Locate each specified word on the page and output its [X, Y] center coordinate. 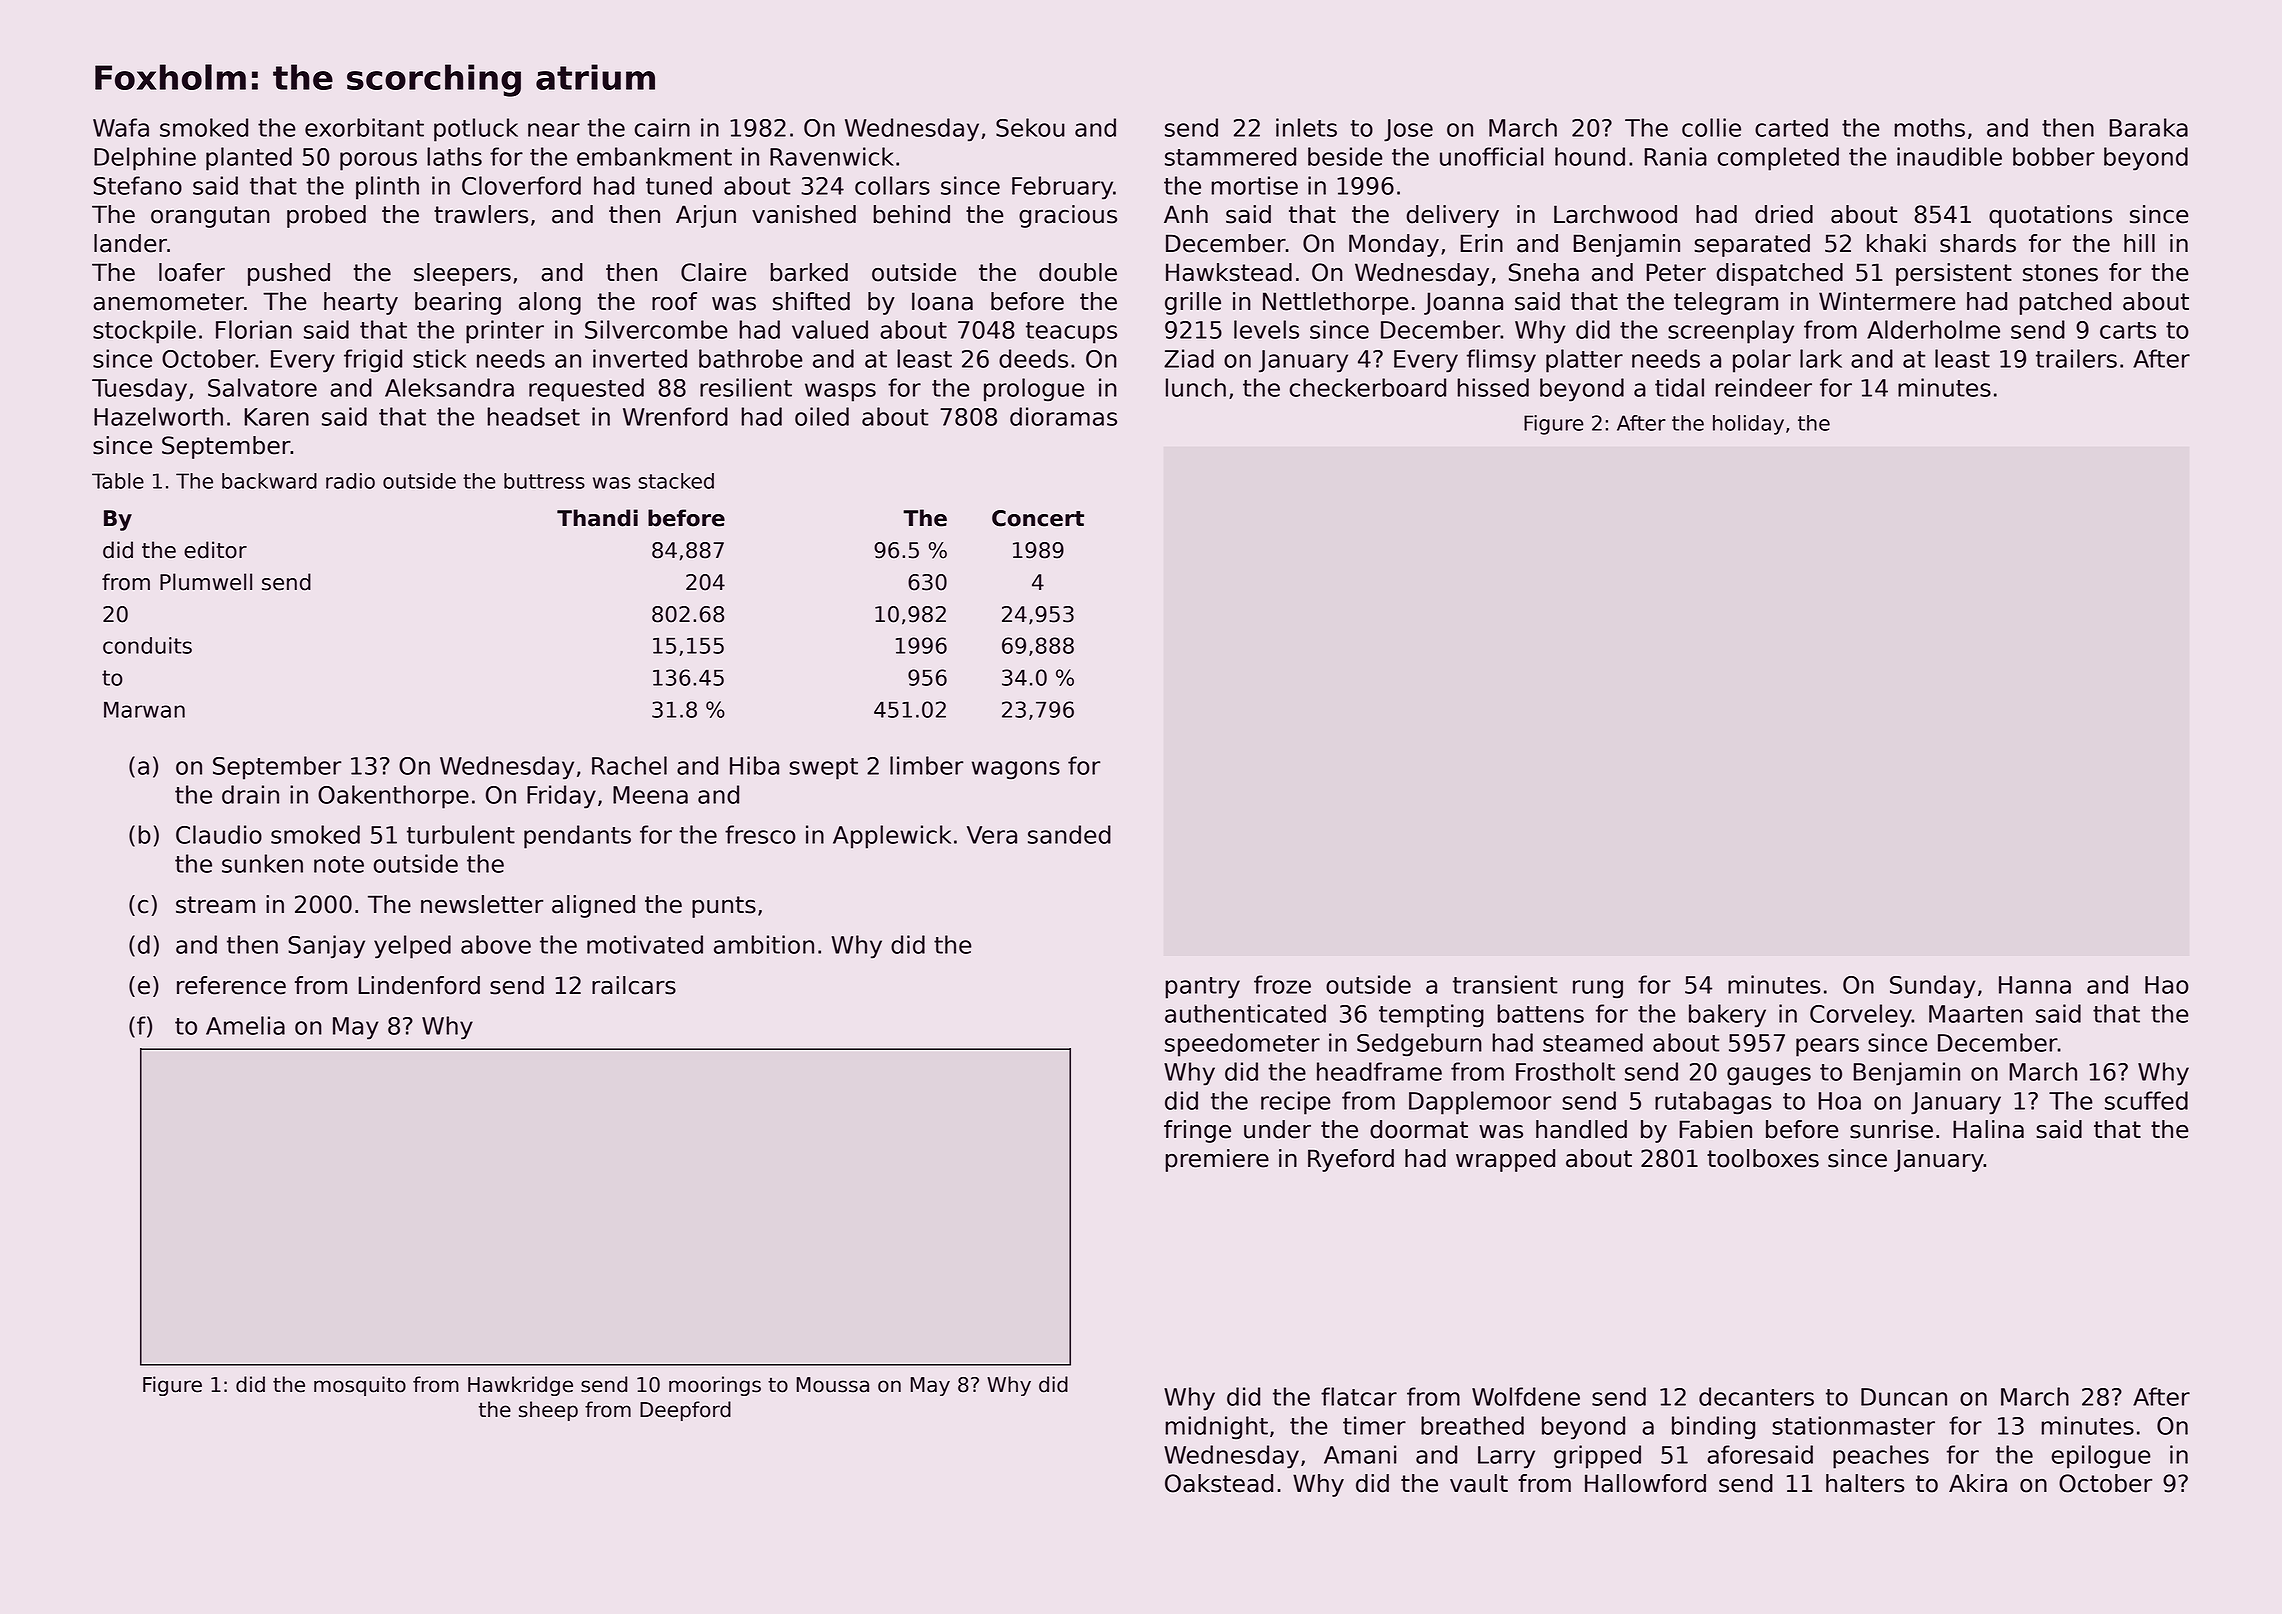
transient [1505, 984]
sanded [1069, 834]
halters [1865, 1483]
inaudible [1949, 156]
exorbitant [364, 127]
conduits [147, 645]
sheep [548, 1411]
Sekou [1030, 127]
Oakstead [1219, 1483]
